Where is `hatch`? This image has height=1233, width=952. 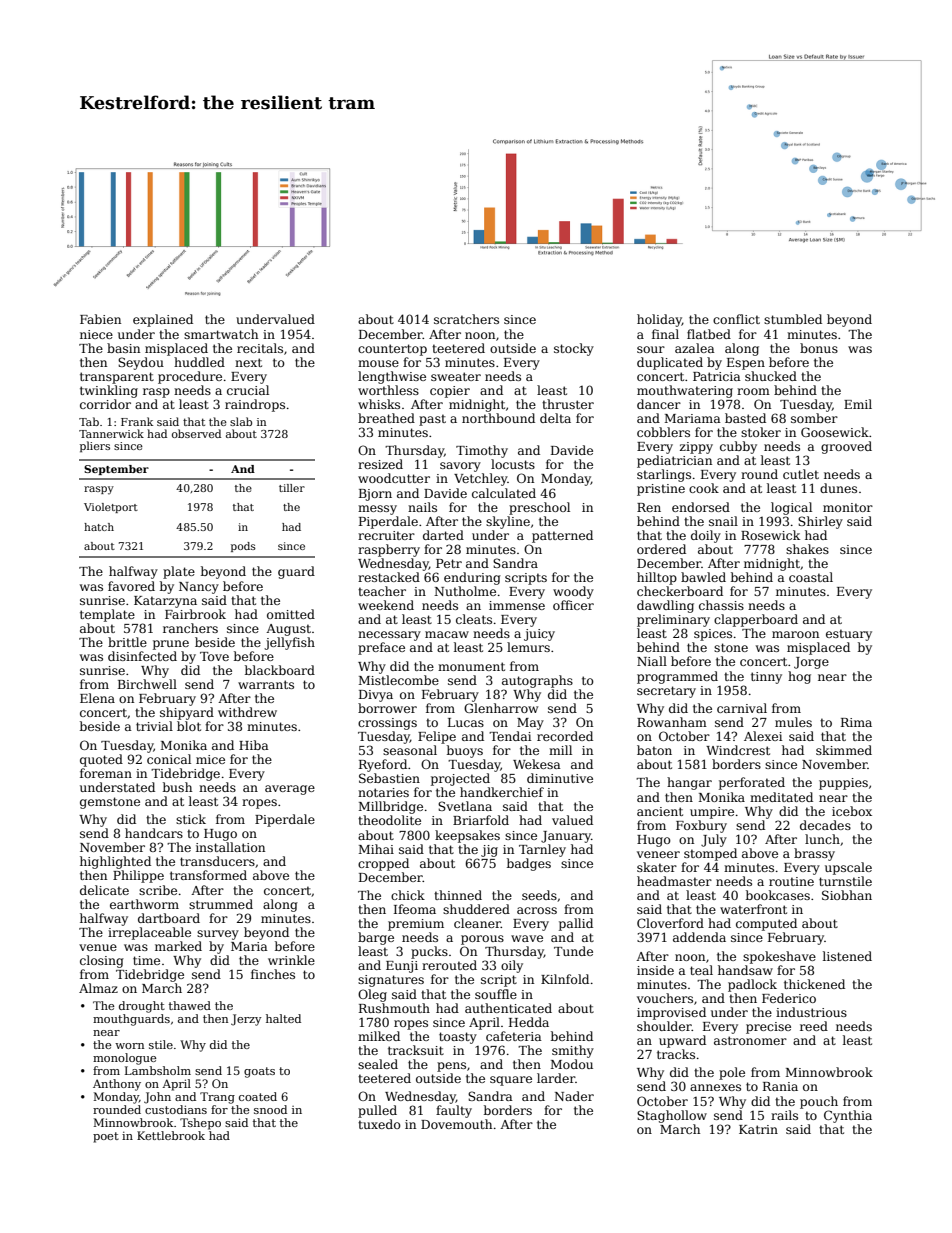
hatch is located at coordinates (99, 527).
